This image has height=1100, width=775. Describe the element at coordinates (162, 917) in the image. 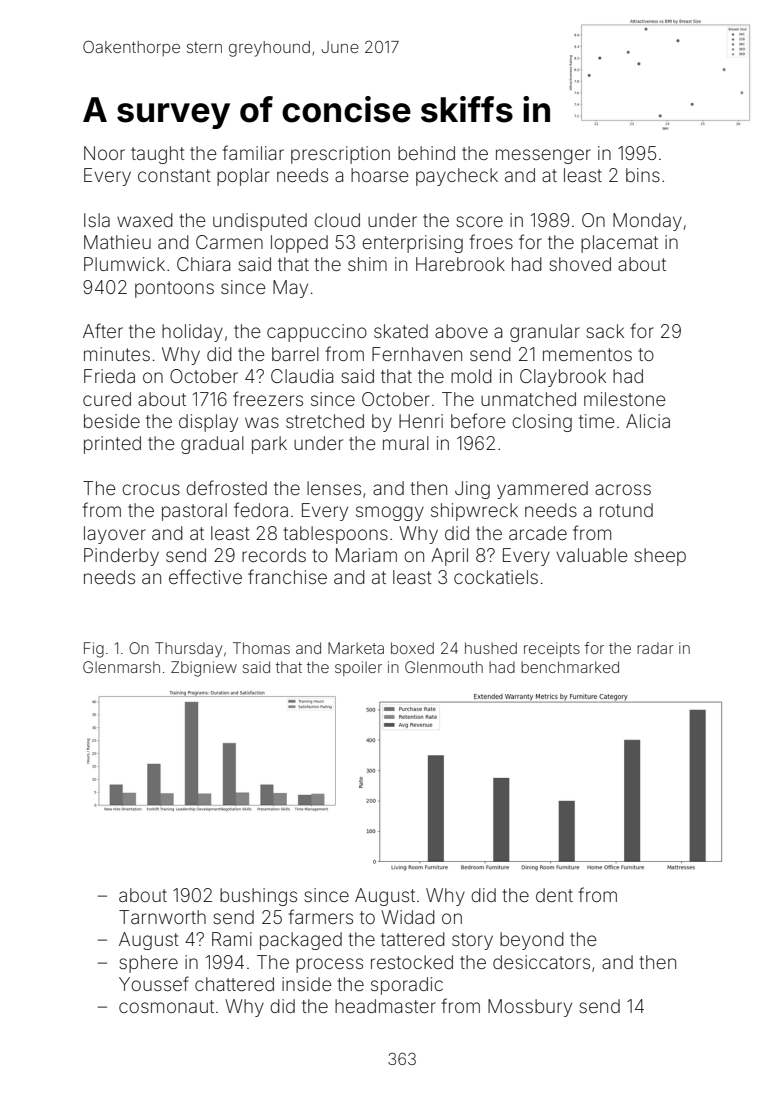

I see `Tarnworth` at that location.
